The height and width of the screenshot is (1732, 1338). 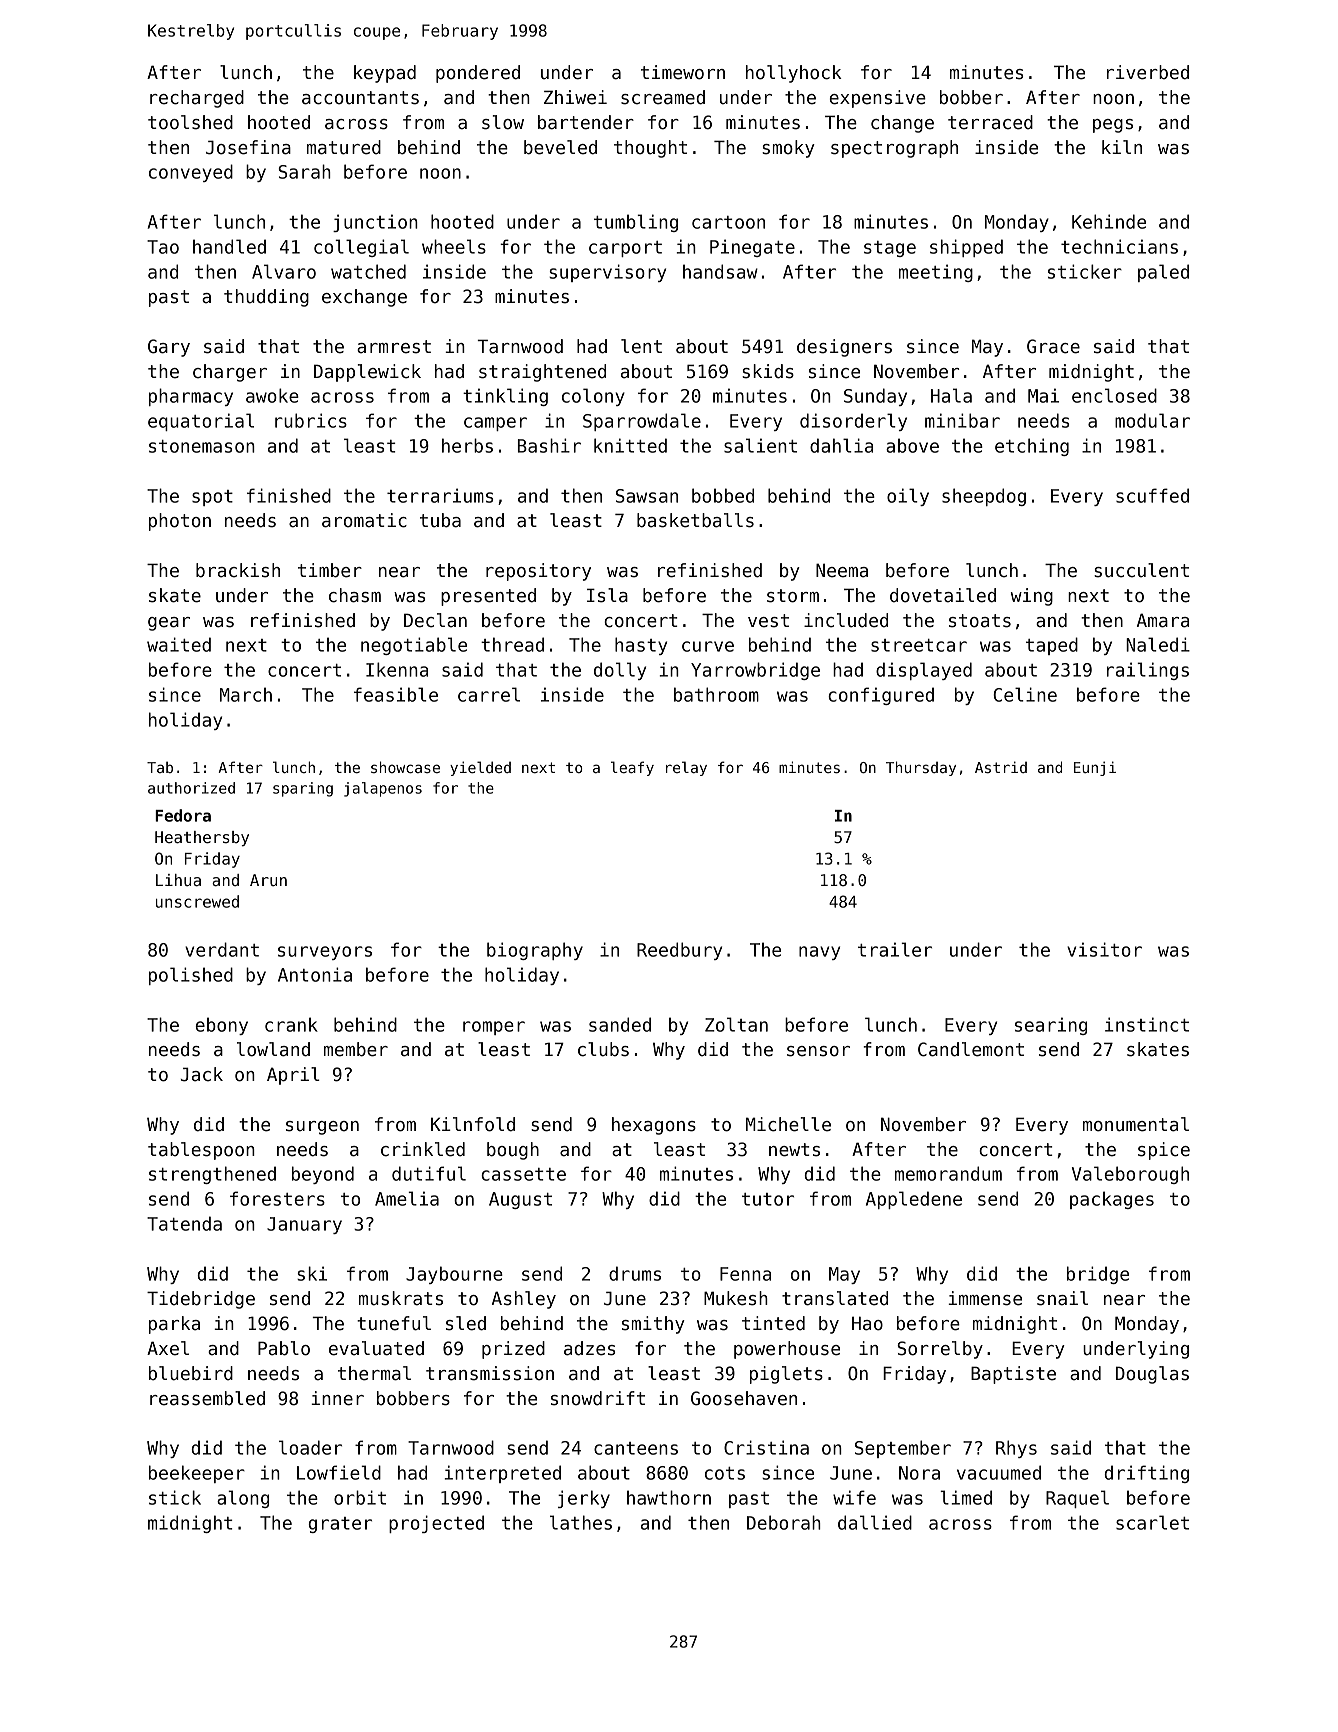 I want to click on enclosed, so click(x=1114, y=395).
